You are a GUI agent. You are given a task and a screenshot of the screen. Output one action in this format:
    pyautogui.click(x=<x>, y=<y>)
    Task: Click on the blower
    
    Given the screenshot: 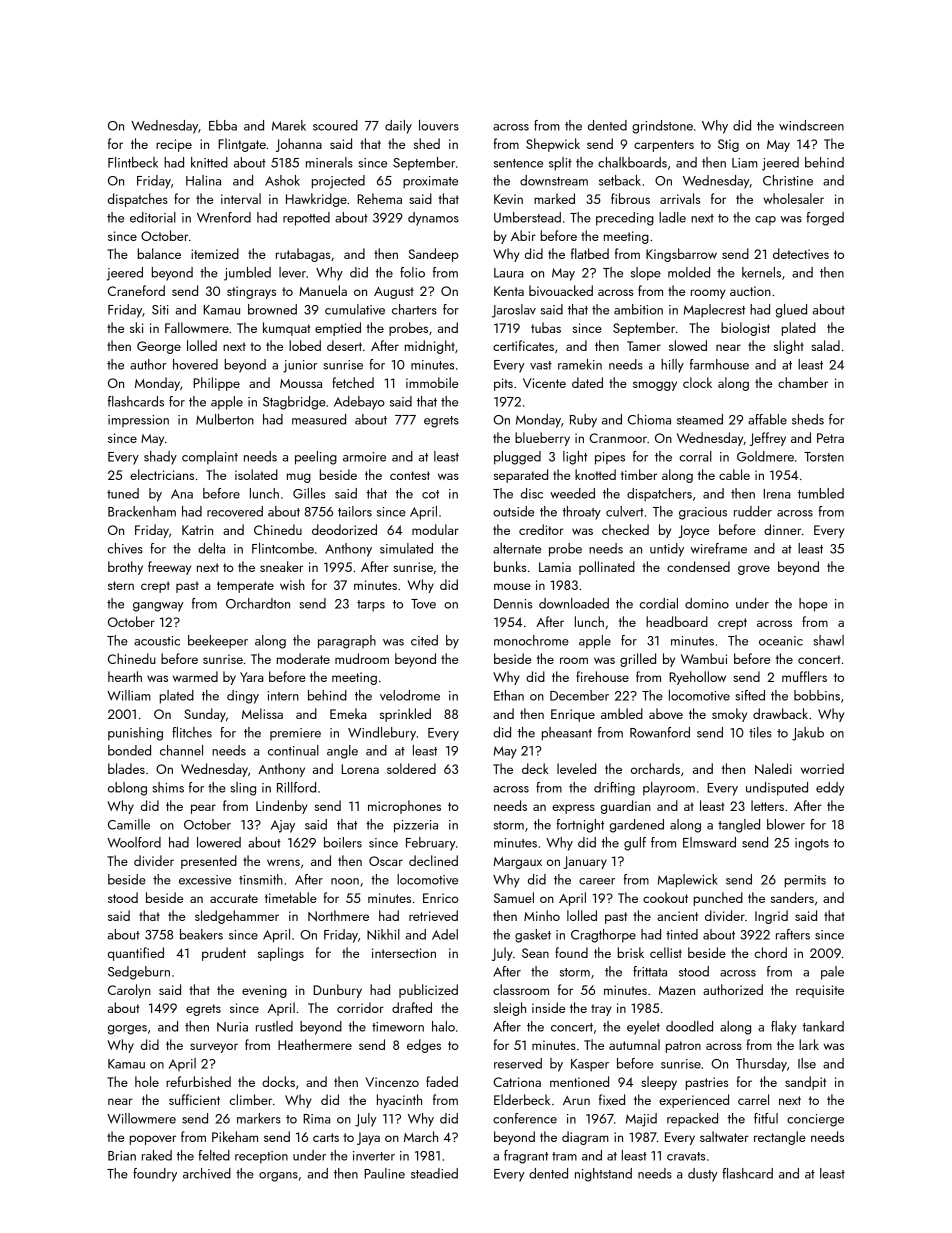 What is the action you would take?
    pyautogui.click(x=786, y=824)
